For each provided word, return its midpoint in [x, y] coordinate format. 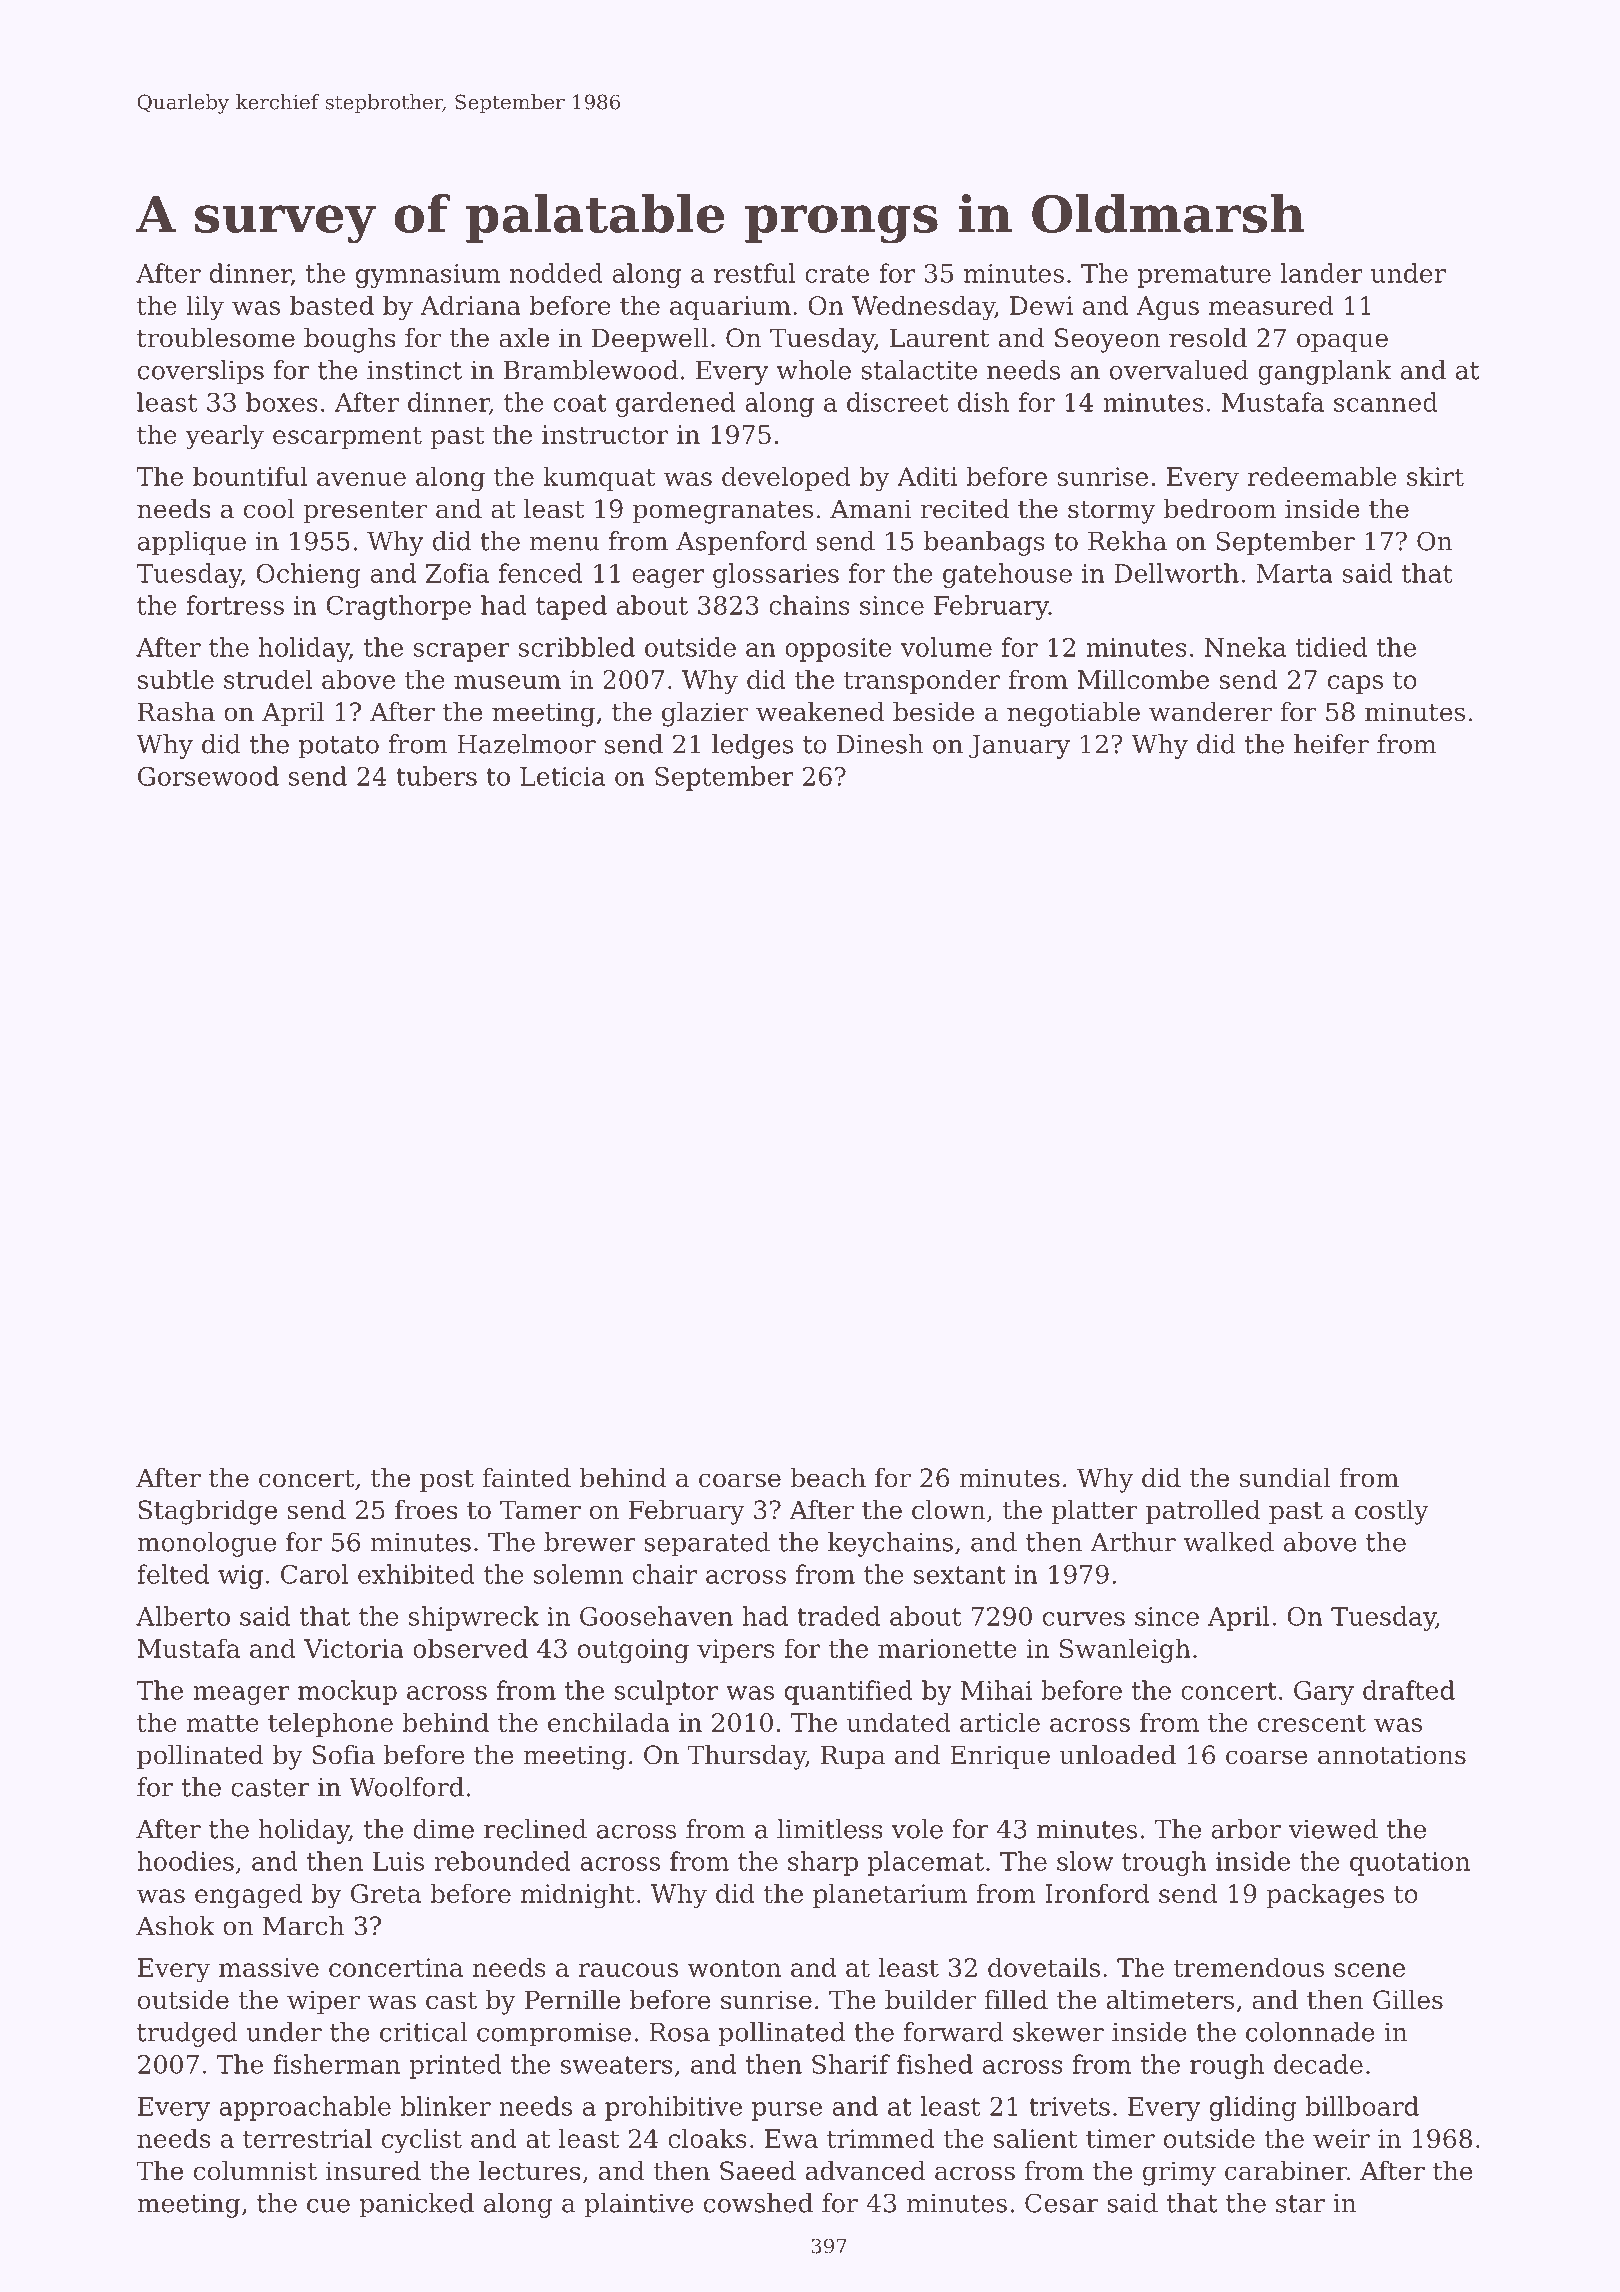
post [447, 1481]
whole [813, 370]
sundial [1285, 1478]
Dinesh [880, 744]
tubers [436, 776]
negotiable [1073, 714]
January [1019, 747]
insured [373, 2171]
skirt [1435, 476]
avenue [361, 479]
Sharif [851, 2064]
